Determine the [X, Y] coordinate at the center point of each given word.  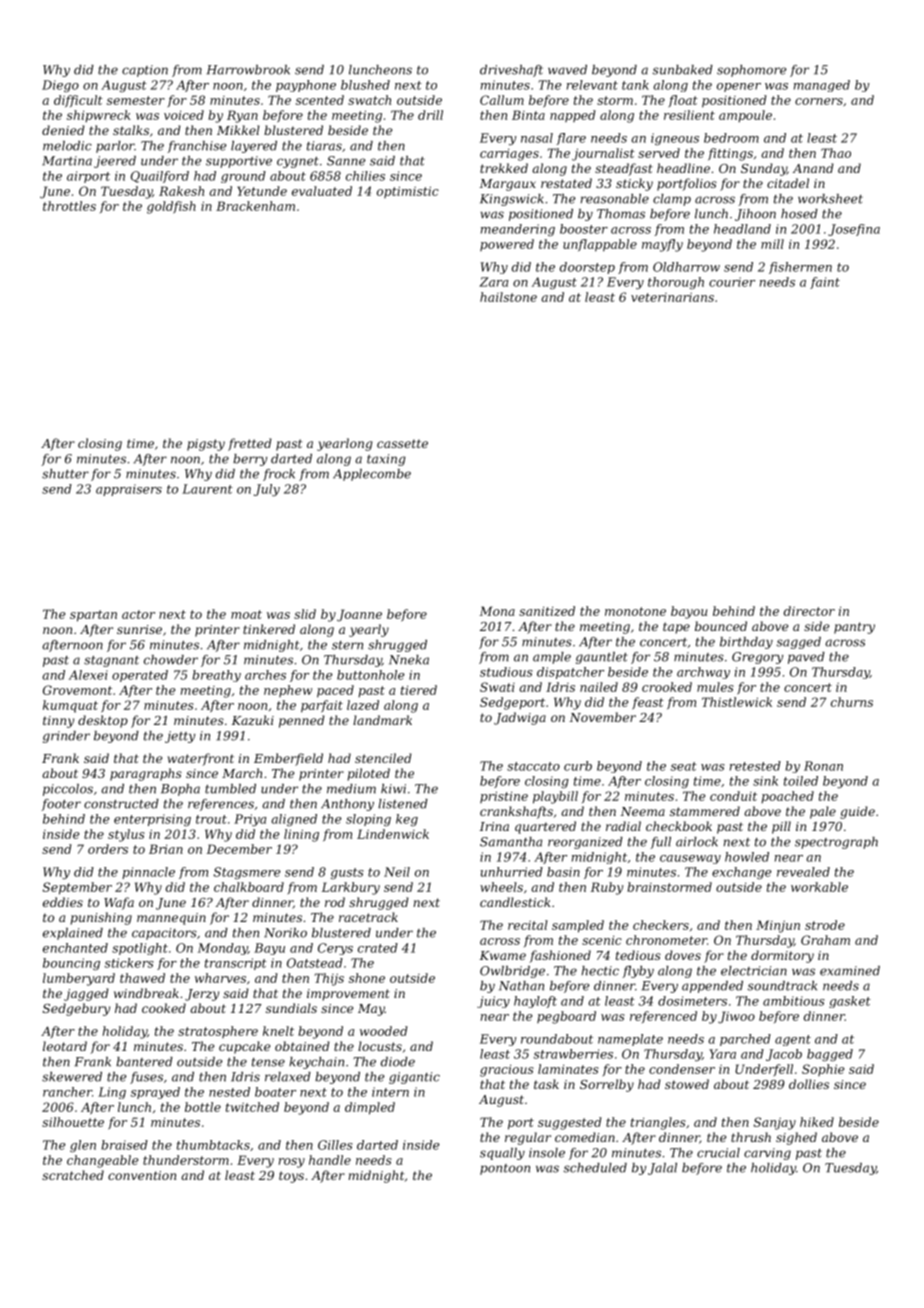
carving [767, 1154]
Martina [67, 161]
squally [502, 1154]
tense [268, 1062]
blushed [365, 85]
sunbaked [682, 70]
